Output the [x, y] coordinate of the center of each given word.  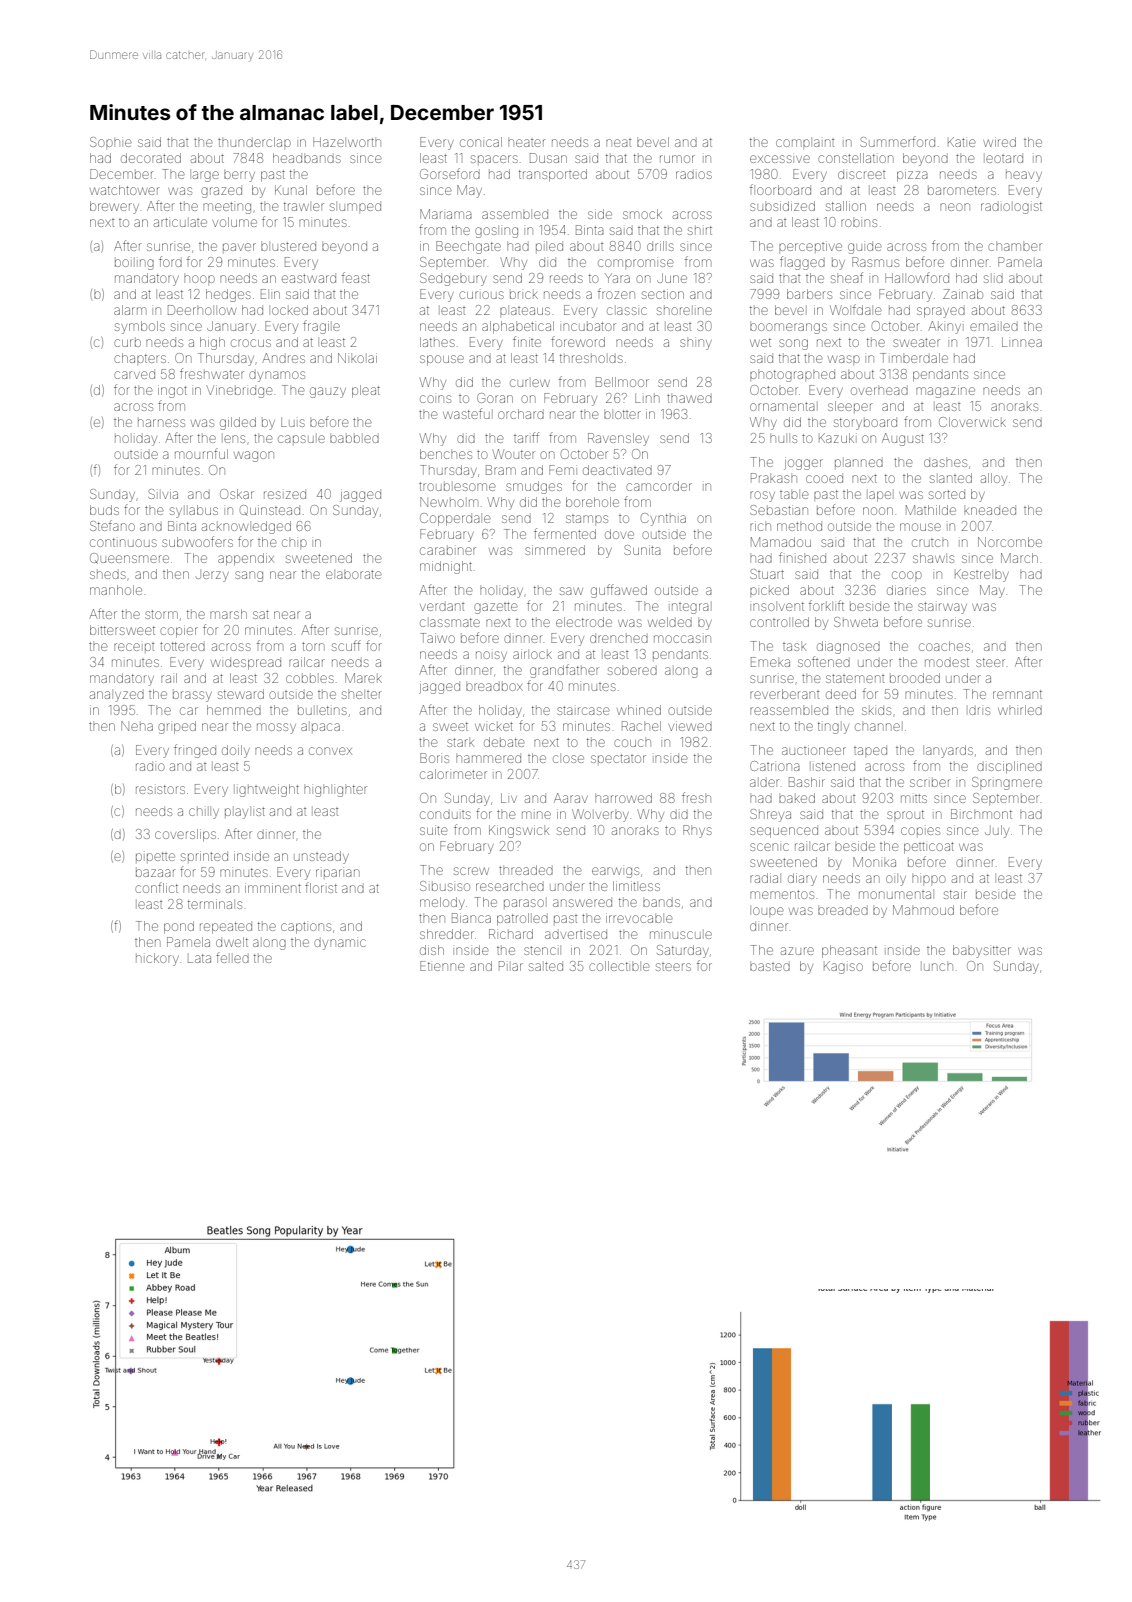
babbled [354, 439]
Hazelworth [347, 142]
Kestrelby [982, 575]
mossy [276, 728]
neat [618, 143]
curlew [530, 383]
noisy [491, 656]
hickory [157, 959]
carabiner [448, 551]
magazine [945, 391]
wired [999, 142]
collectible [619, 966]
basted [770, 967]
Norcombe [1010, 542]
